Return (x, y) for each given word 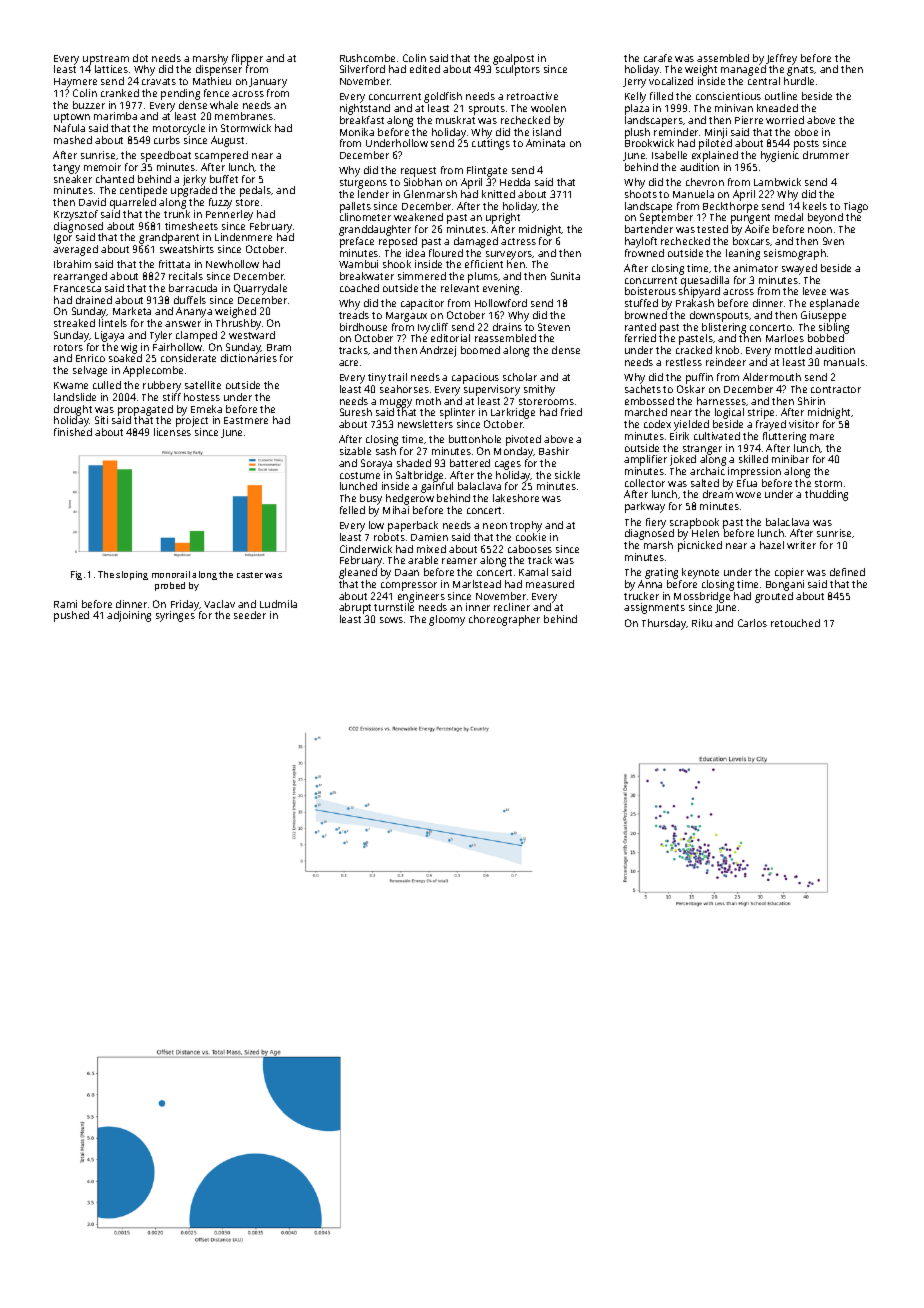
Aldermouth (772, 377)
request (418, 172)
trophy (526, 526)
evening (501, 289)
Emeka (206, 409)
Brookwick (649, 143)
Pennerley (229, 215)
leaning (743, 254)
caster (250, 575)
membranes (244, 116)
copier (789, 573)
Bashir (554, 451)
